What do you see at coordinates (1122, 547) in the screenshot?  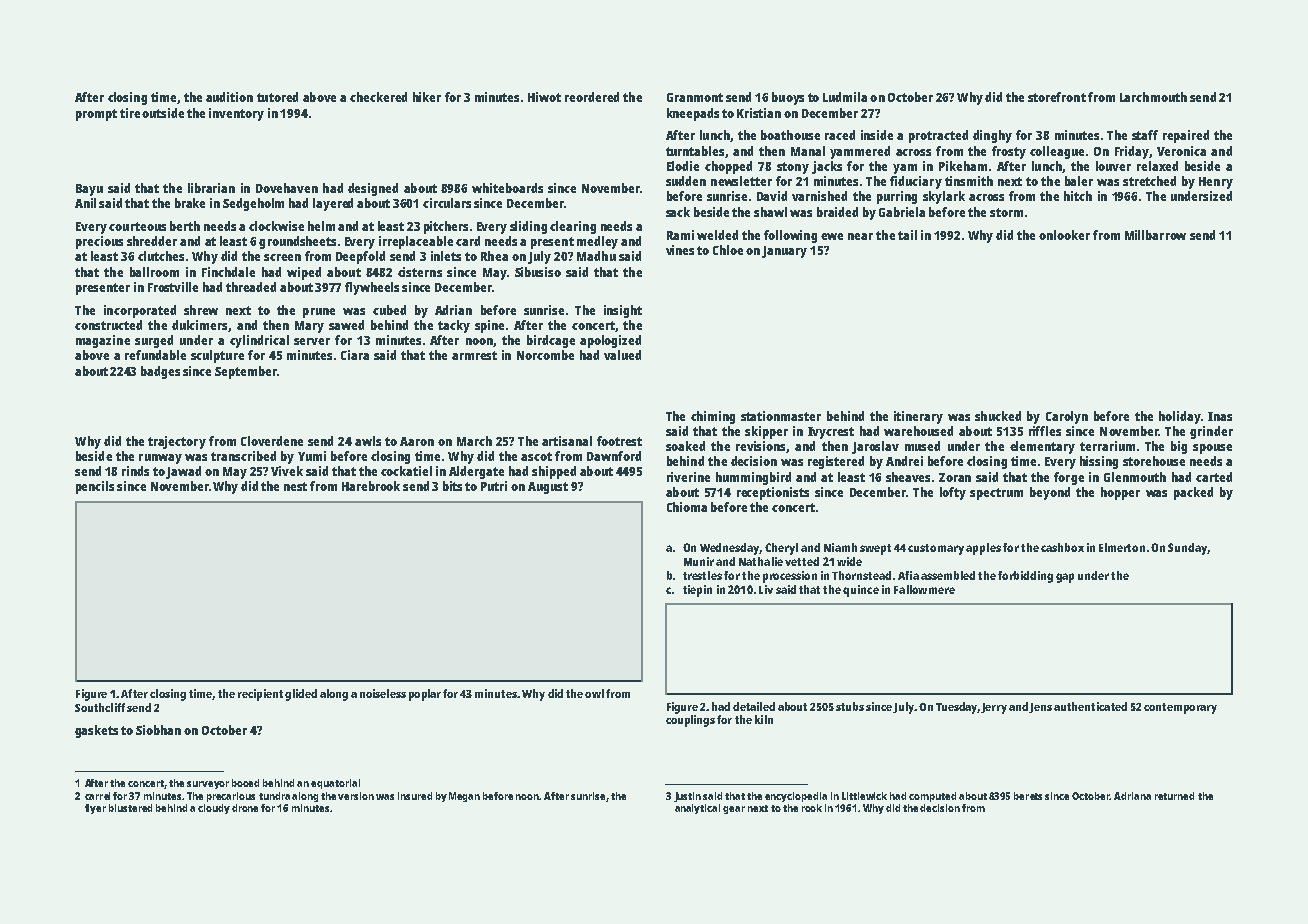 I see `Elmerton` at bounding box center [1122, 547].
